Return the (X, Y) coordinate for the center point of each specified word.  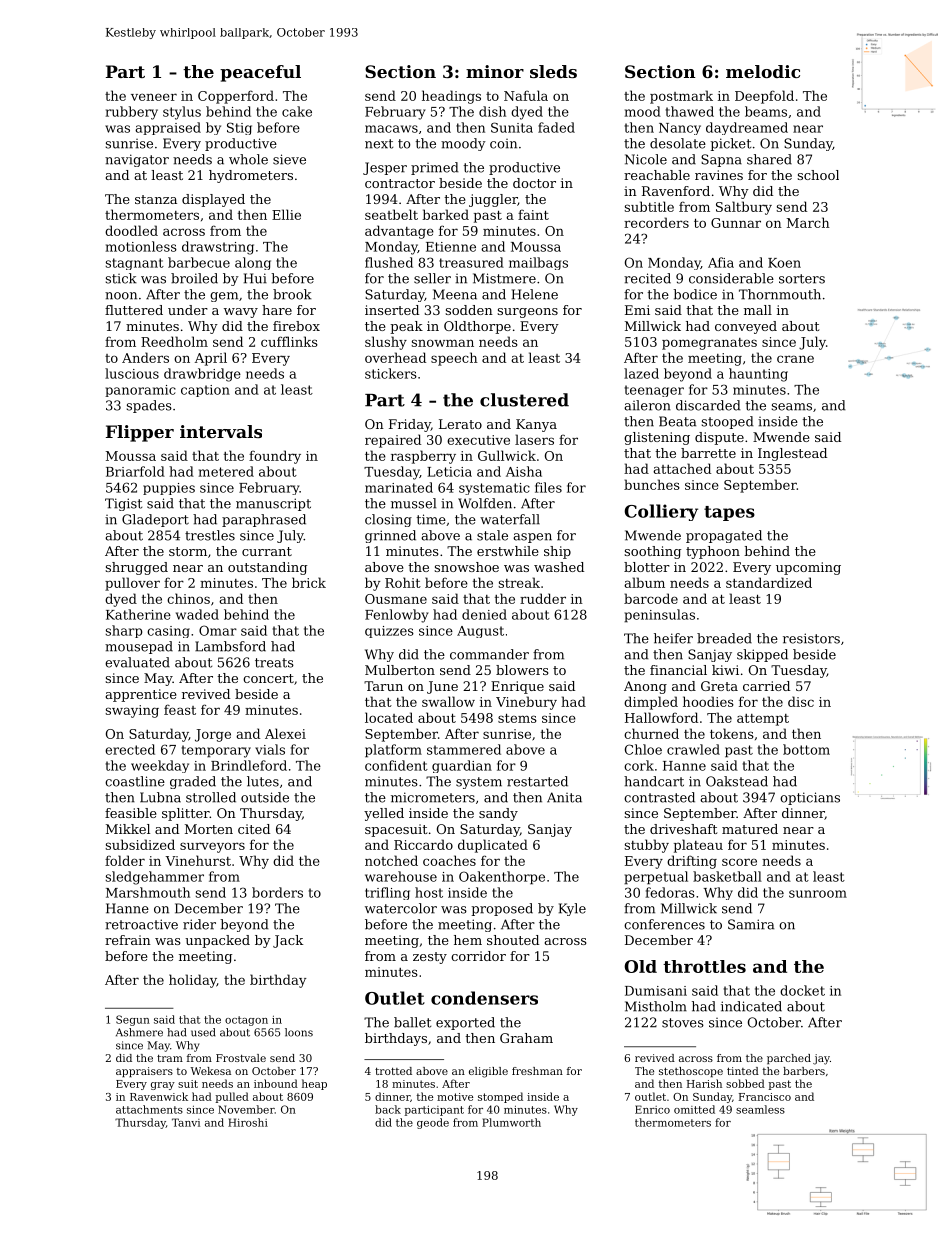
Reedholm (174, 341)
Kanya (536, 425)
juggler (493, 200)
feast (180, 709)
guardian (462, 766)
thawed (690, 111)
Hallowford (661, 717)
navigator (137, 160)
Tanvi (186, 1122)
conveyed (746, 327)
